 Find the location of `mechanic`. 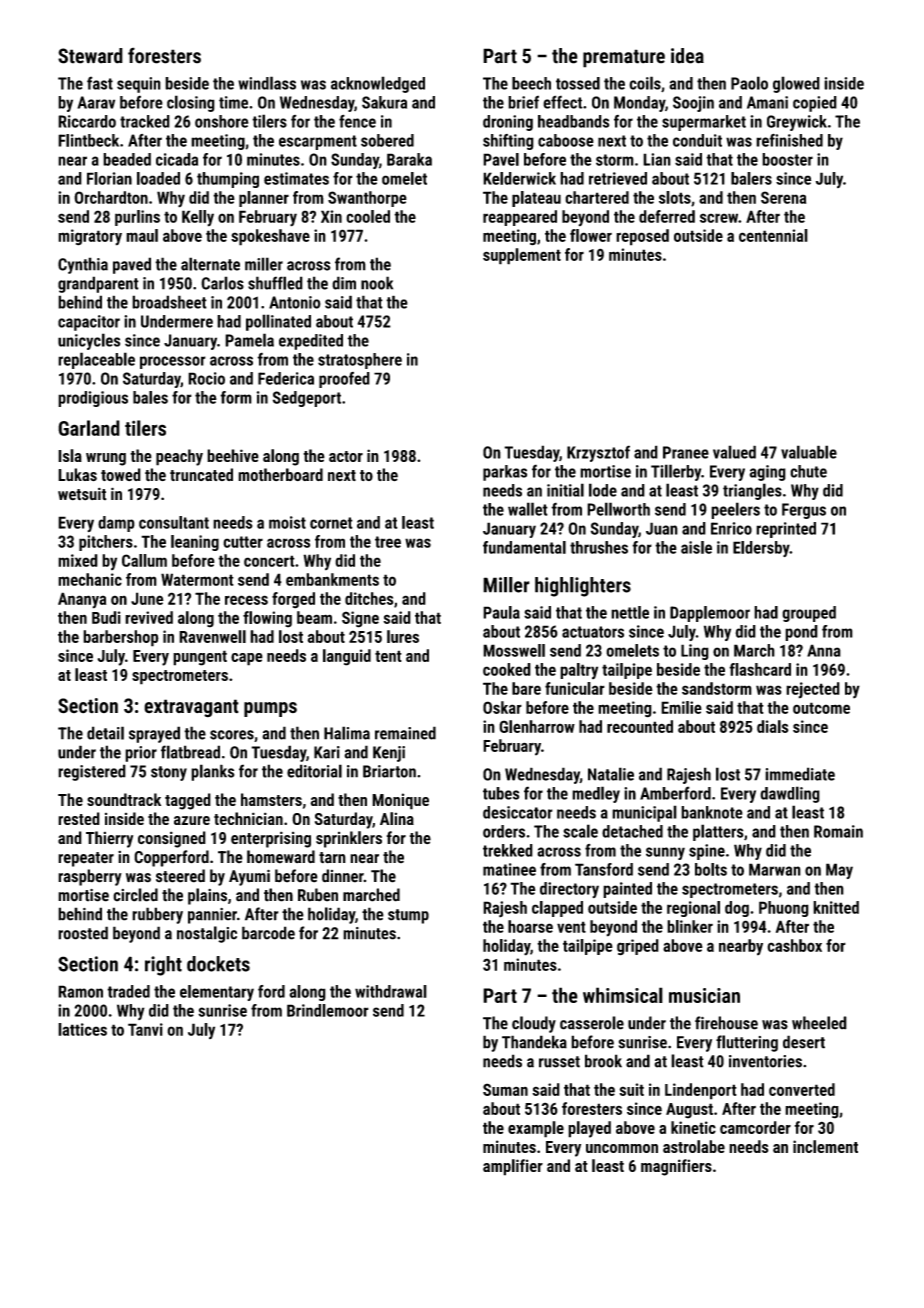

mechanic is located at coordinates (90, 579).
